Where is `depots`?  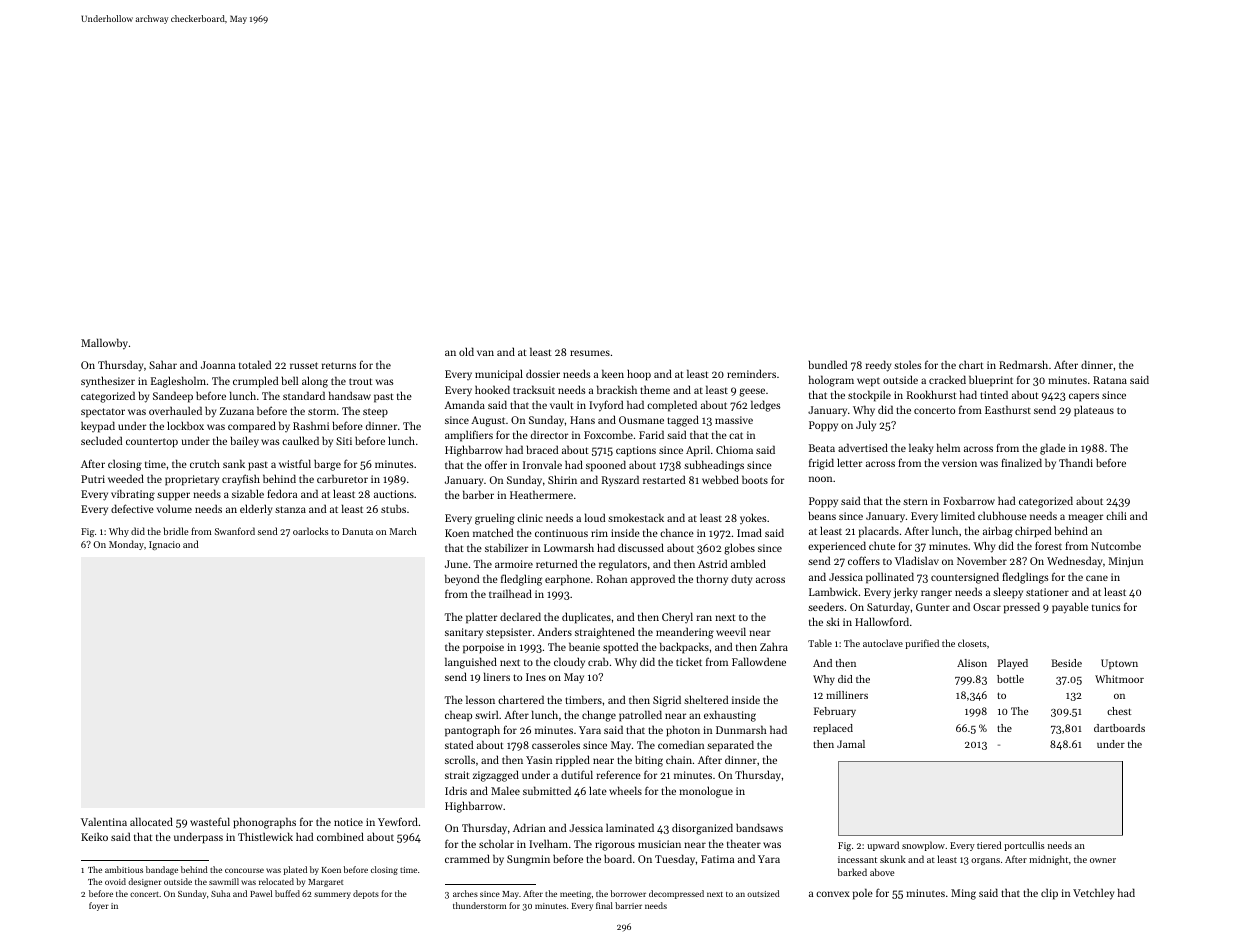 depots is located at coordinates (366, 894).
